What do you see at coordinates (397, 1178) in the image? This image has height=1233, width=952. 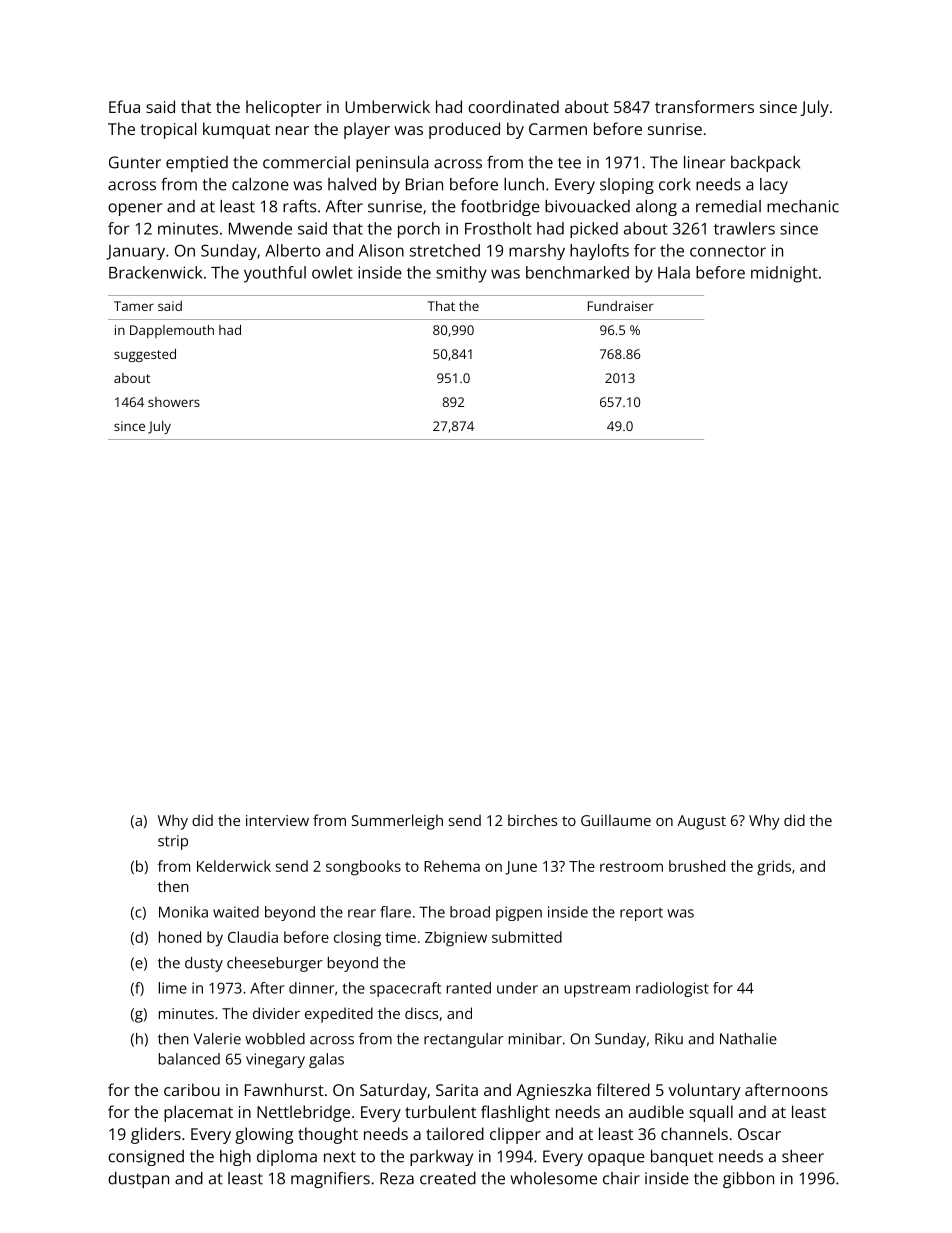 I see `Reza` at bounding box center [397, 1178].
